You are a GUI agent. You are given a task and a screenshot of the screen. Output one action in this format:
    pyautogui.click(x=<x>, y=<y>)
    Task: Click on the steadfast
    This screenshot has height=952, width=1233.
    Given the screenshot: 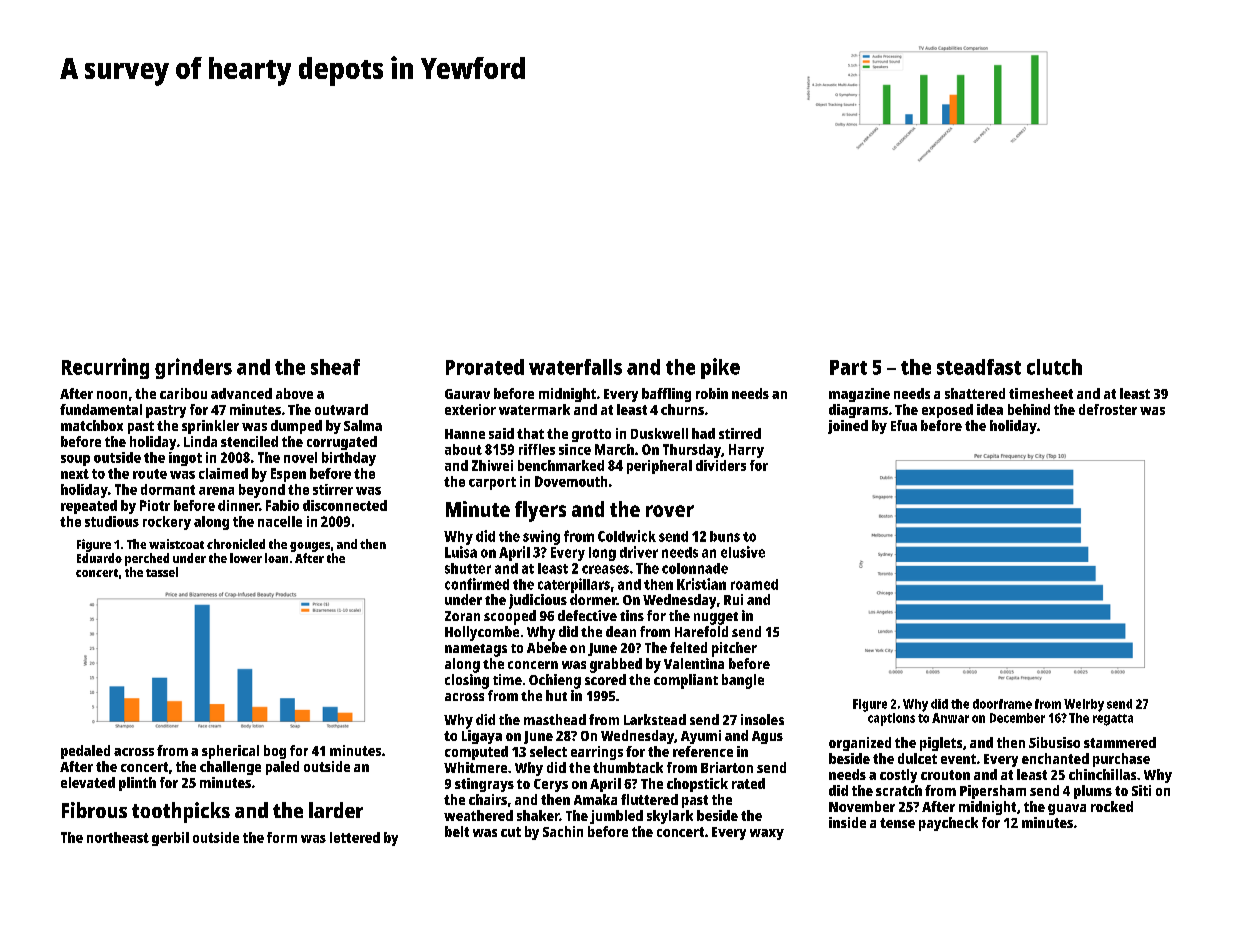 What is the action you would take?
    pyautogui.click(x=979, y=367)
